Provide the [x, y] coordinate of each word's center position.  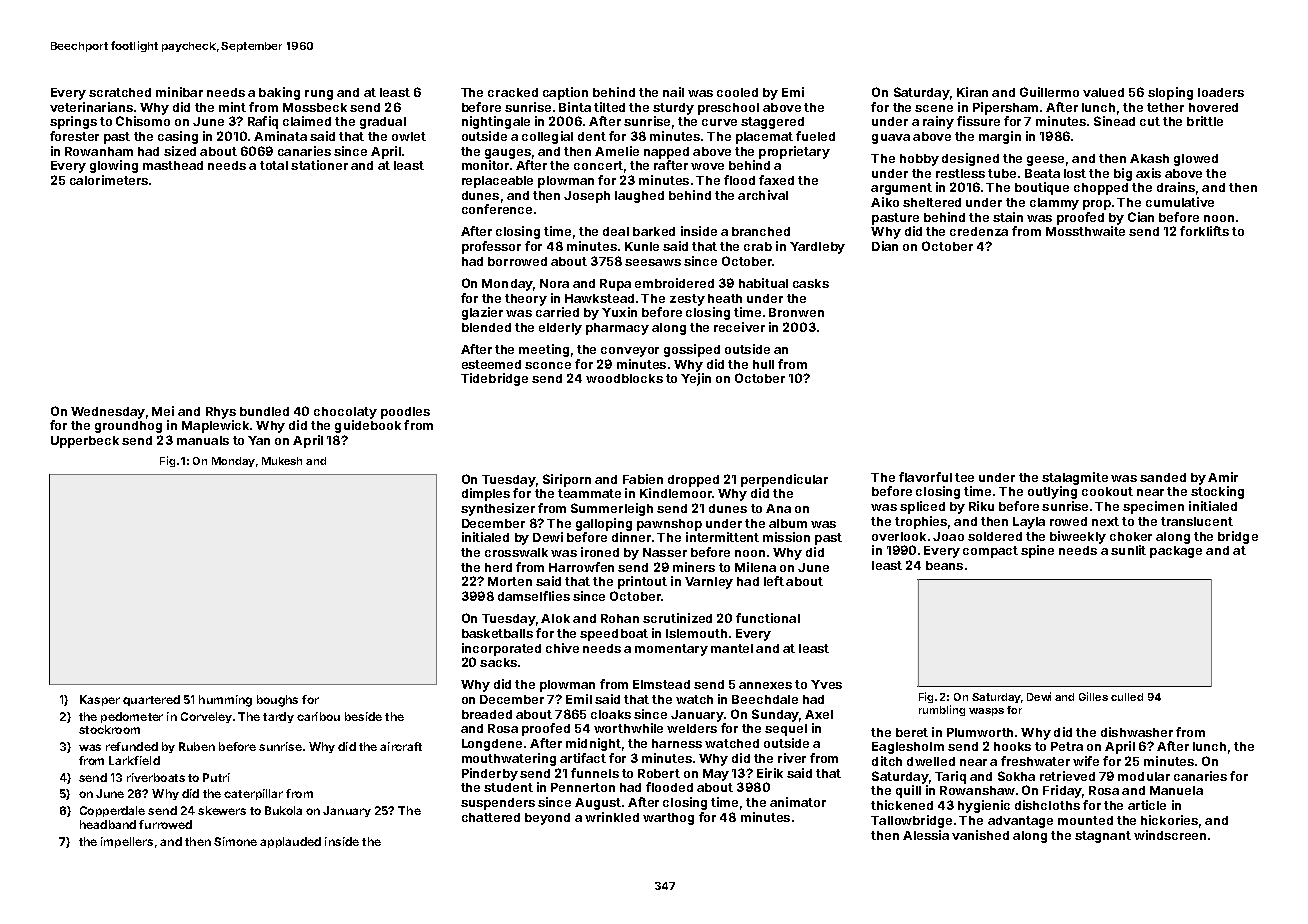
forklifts [1204, 231]
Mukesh [282, 461]
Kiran [972, 92]
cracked [513, 92]
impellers [127, 842]
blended [486, 327]
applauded [290, 842]
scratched [120, 92]
